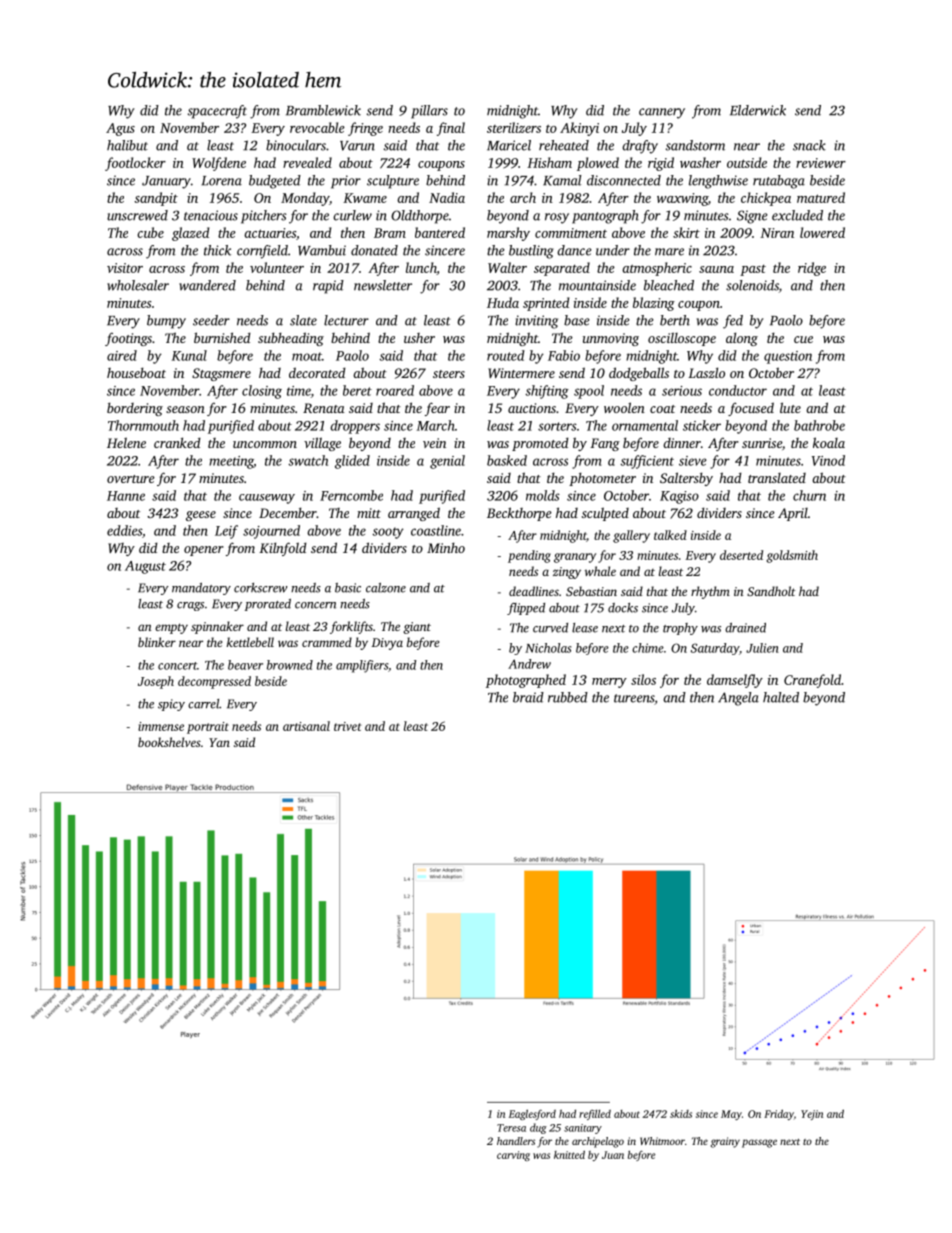  What do you see at coordinates (759, 1143) in the screenshot?
I see `passage` at bounding box center [759, 1143].
